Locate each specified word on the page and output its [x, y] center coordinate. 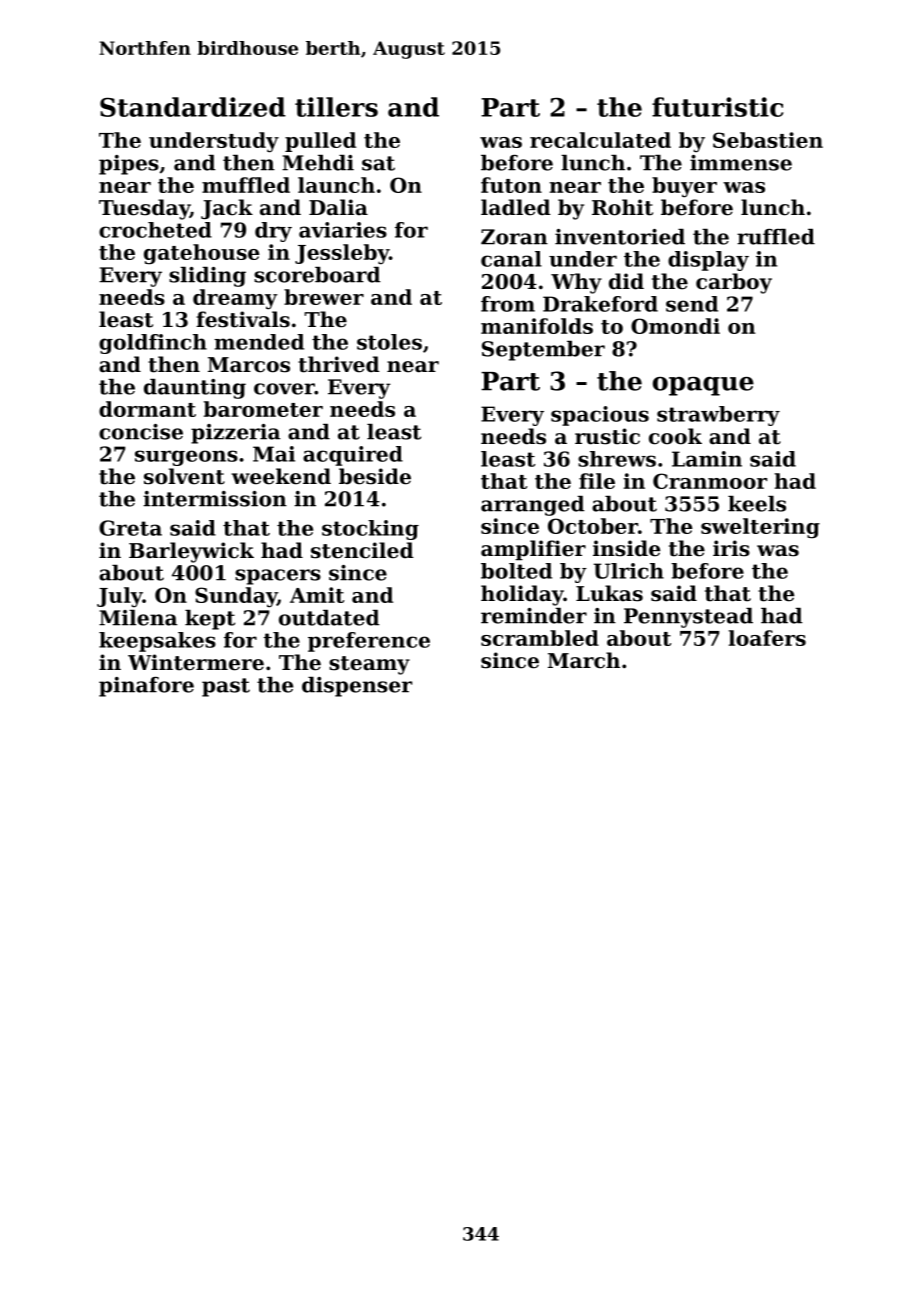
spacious [600, 416]
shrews [617, 459]
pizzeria [235, 434]
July [120, 597]
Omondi [675, 326]
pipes [129, 165]
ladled [516, 207]
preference [369, 642]
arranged [533, 506]
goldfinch [153, 344]
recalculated [600, 140]
